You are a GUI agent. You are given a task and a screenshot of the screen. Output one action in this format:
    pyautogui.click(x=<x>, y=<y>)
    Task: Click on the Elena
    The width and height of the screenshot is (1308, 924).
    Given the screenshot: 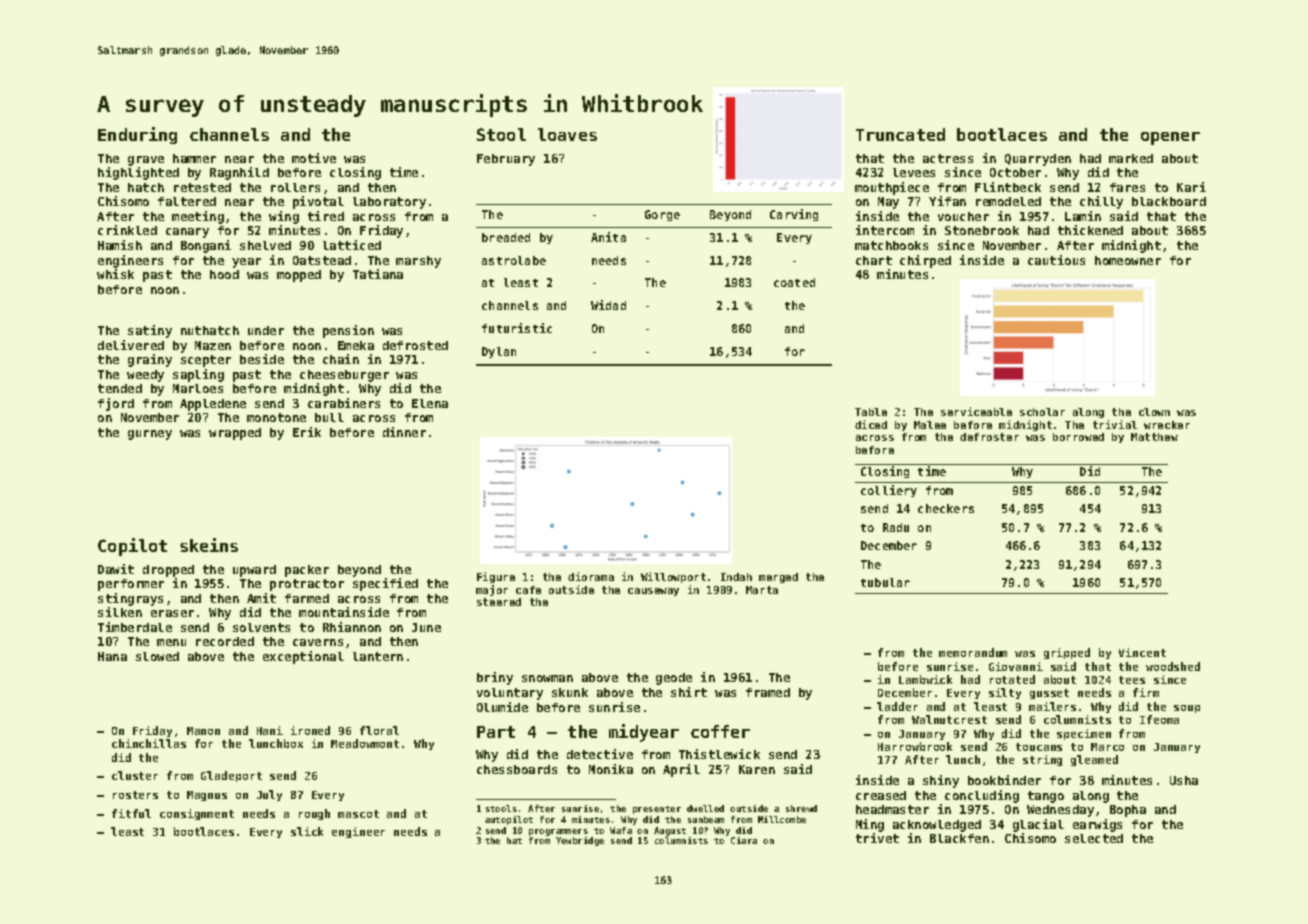 What is the action you would take?
    pyautogui.click(x=430, y=403)
